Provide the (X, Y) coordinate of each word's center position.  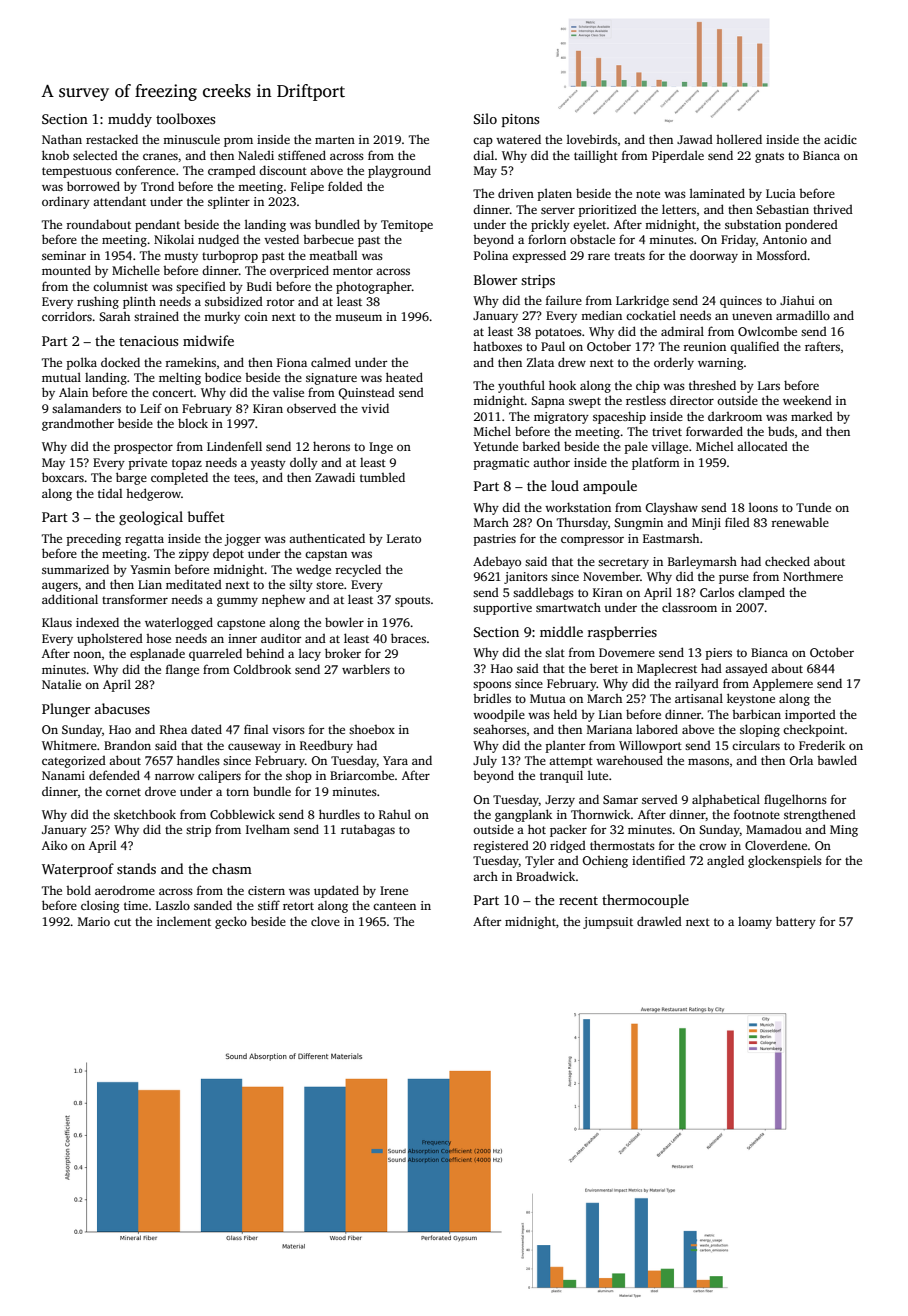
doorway (714, 257)
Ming (844, 831)
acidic (840, 139)
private (147, 464)
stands (136, 868)
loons (763, 507)
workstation (578, 507)
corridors (67, 316)
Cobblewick (242, 814)
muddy (130, 120)
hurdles (339, 814)
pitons (520, 120)
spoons (492, 686)
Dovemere (627, 652)
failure (564, 300)
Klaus (57, 622)
